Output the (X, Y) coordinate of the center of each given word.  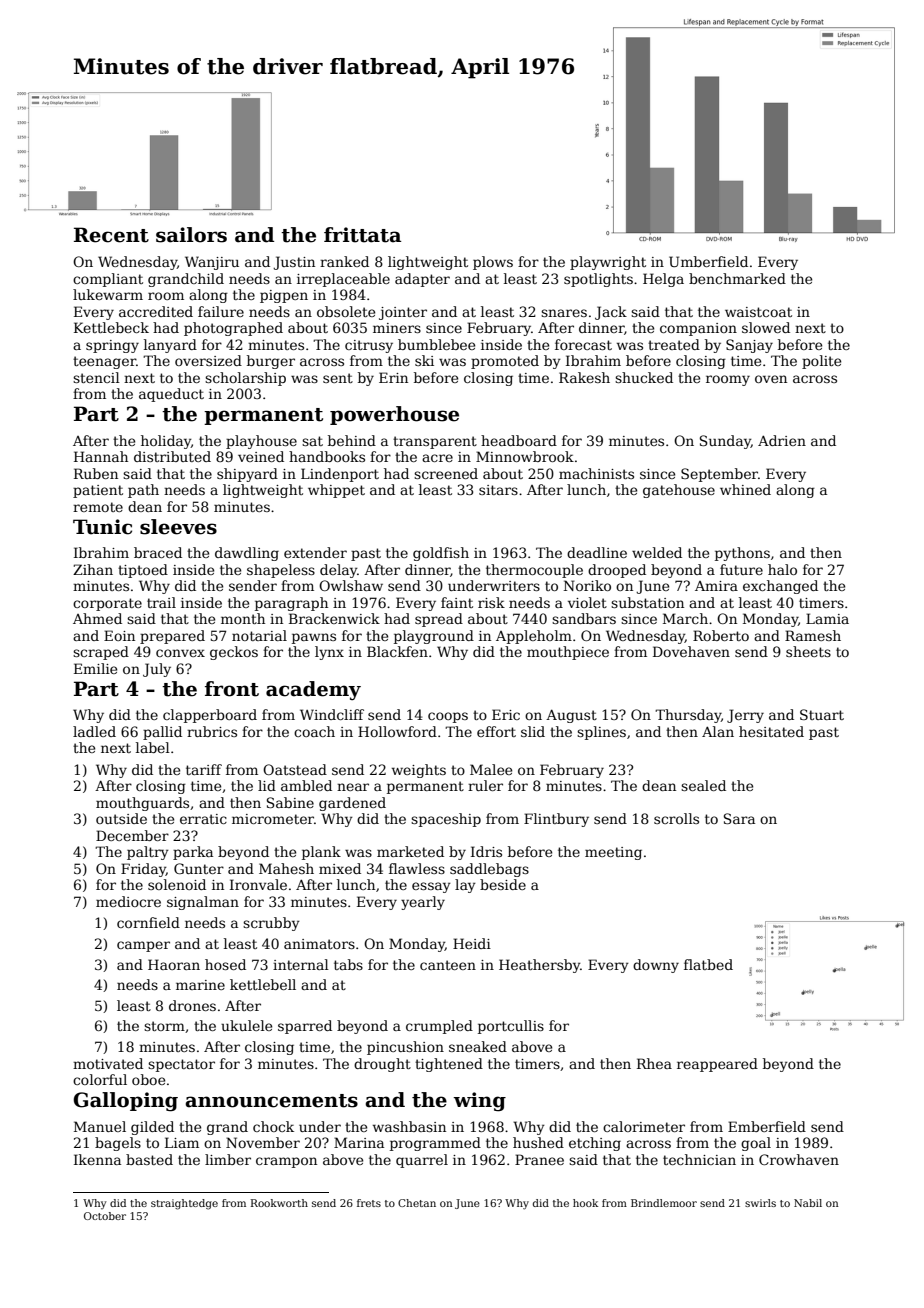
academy (313, 690)
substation (647, 602)
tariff (204, 769)
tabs (348, 964)
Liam (182, 1142)
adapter (422, 280)
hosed (225, 964)
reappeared (717, 1065)
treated (674, 344)
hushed (538, 1142)
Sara (739, 818)
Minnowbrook (525, 456)
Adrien (782, 440)
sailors (191, 235)
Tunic (102, 527)
